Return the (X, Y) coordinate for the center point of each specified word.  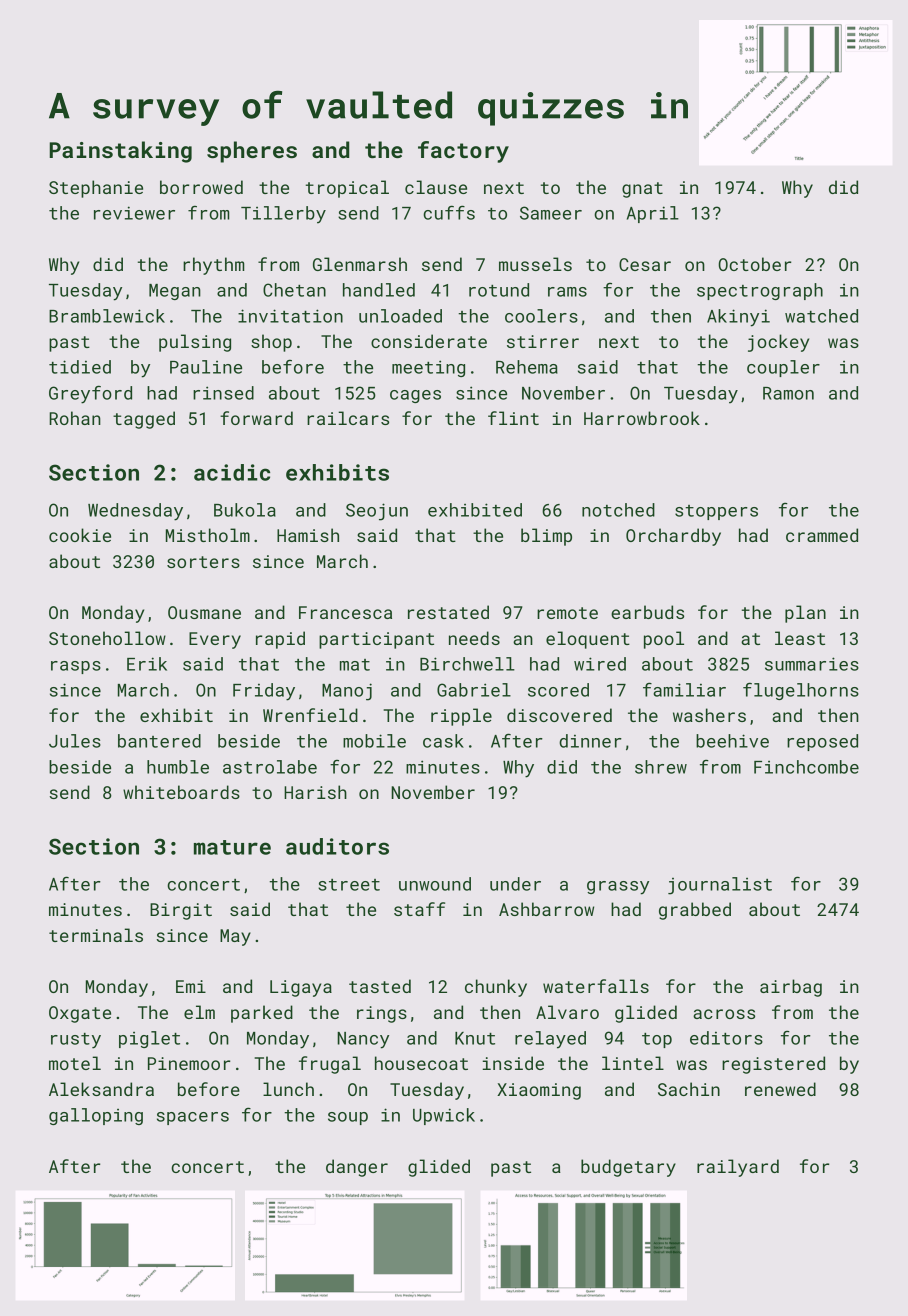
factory (463, 152)
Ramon (788, 393)
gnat (642, 190)
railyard (738, 1168)
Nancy (363, 1040)
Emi (191, 986)
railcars (348, 418)
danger (357, 1168)
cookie (80, 535)
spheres (252, 152)
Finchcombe (806, 767)
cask (443, 741)
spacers (193, 1118)
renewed (780, 1089)
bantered (159, 741)
